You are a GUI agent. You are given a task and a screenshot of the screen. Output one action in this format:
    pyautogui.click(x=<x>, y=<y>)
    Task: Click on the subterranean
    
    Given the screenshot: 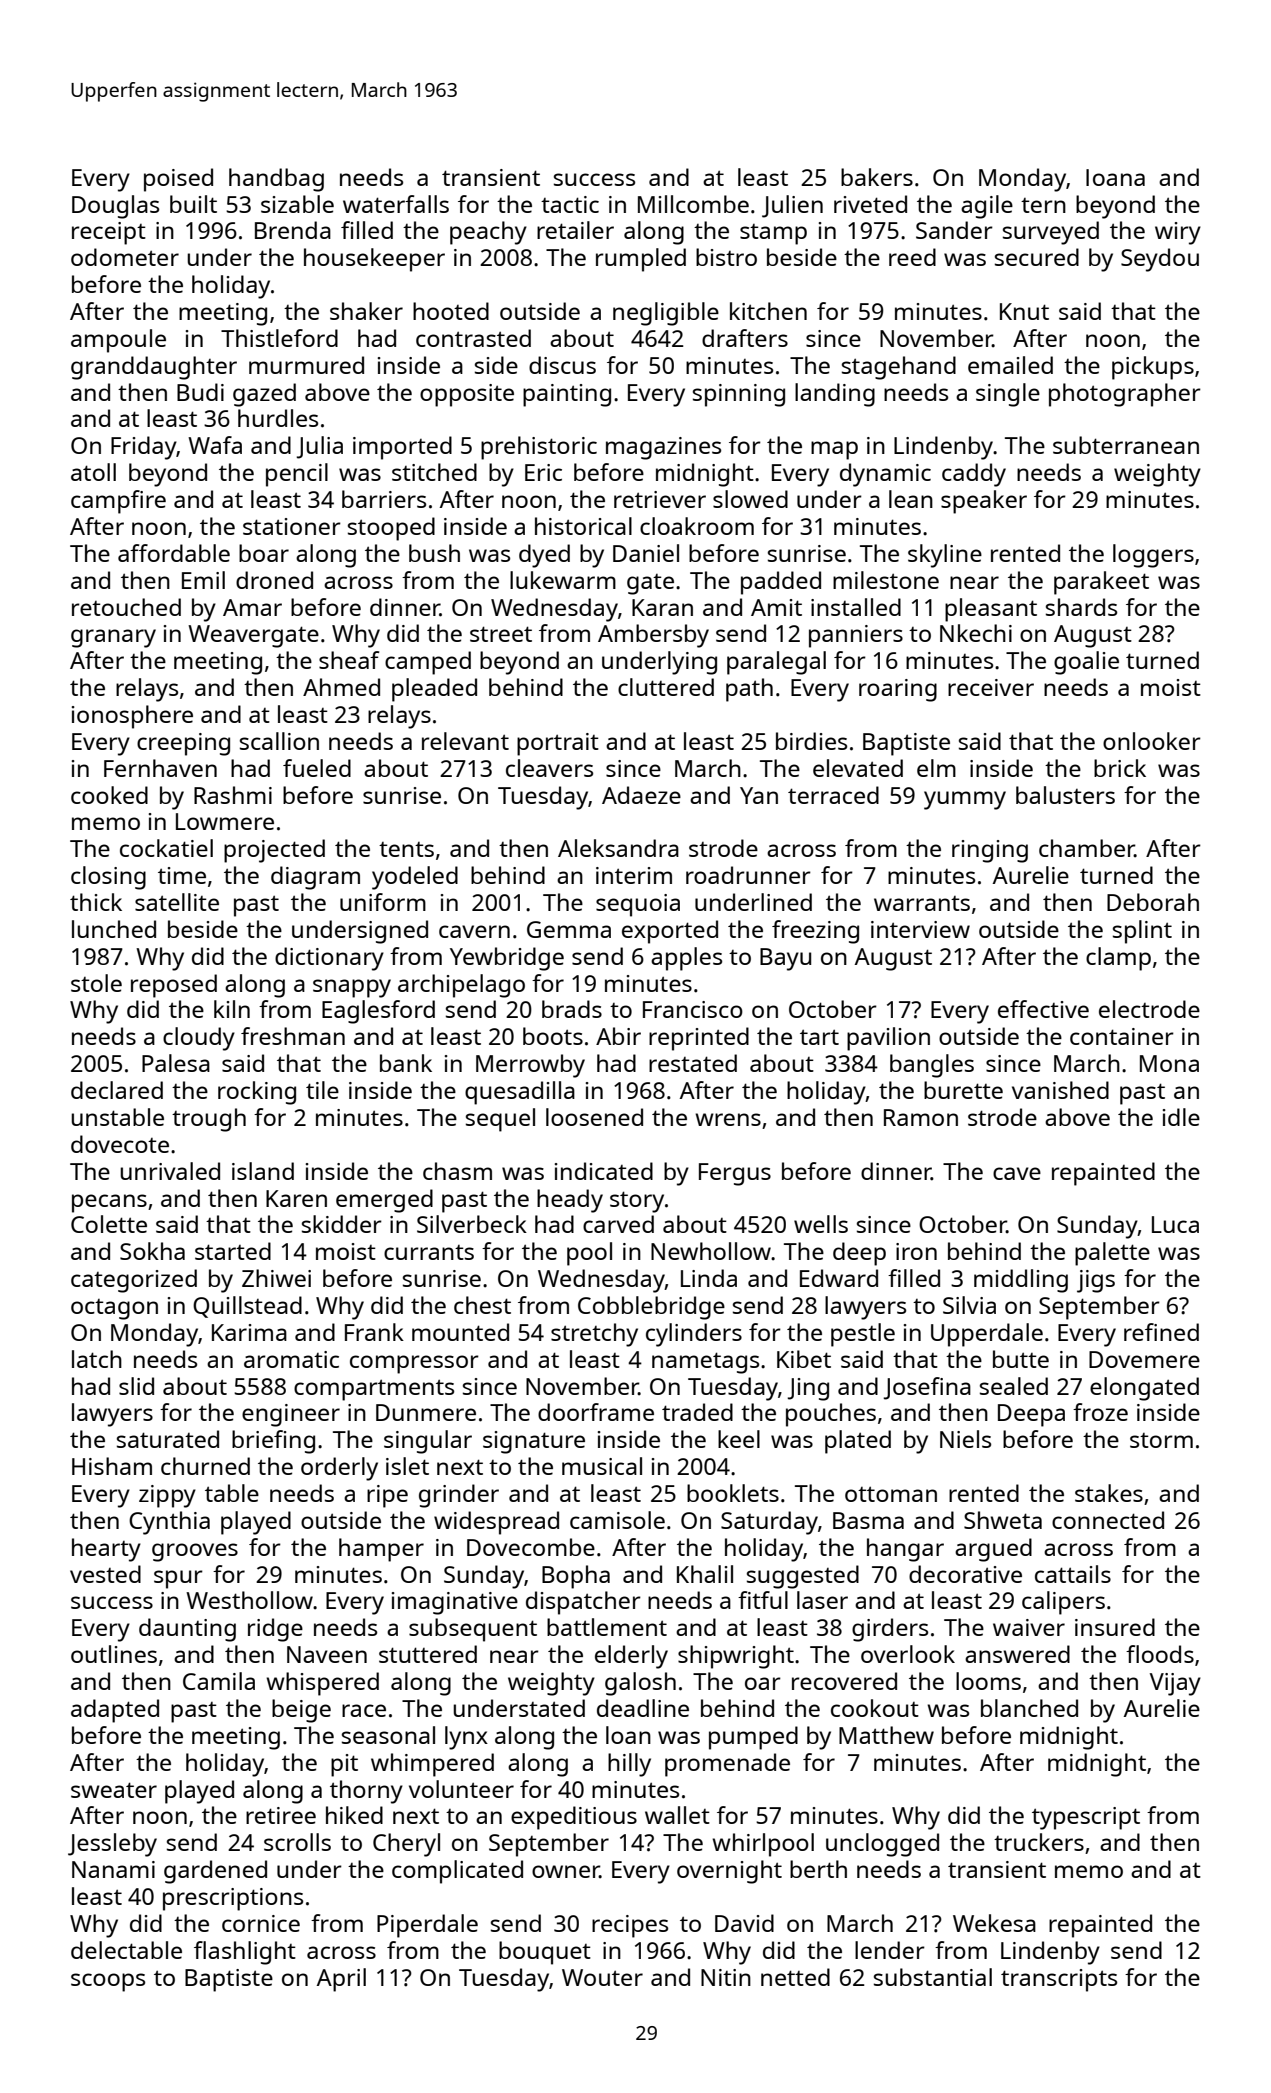 What is the action you would take?
    pyautogui.click(x=1126, y=445)
